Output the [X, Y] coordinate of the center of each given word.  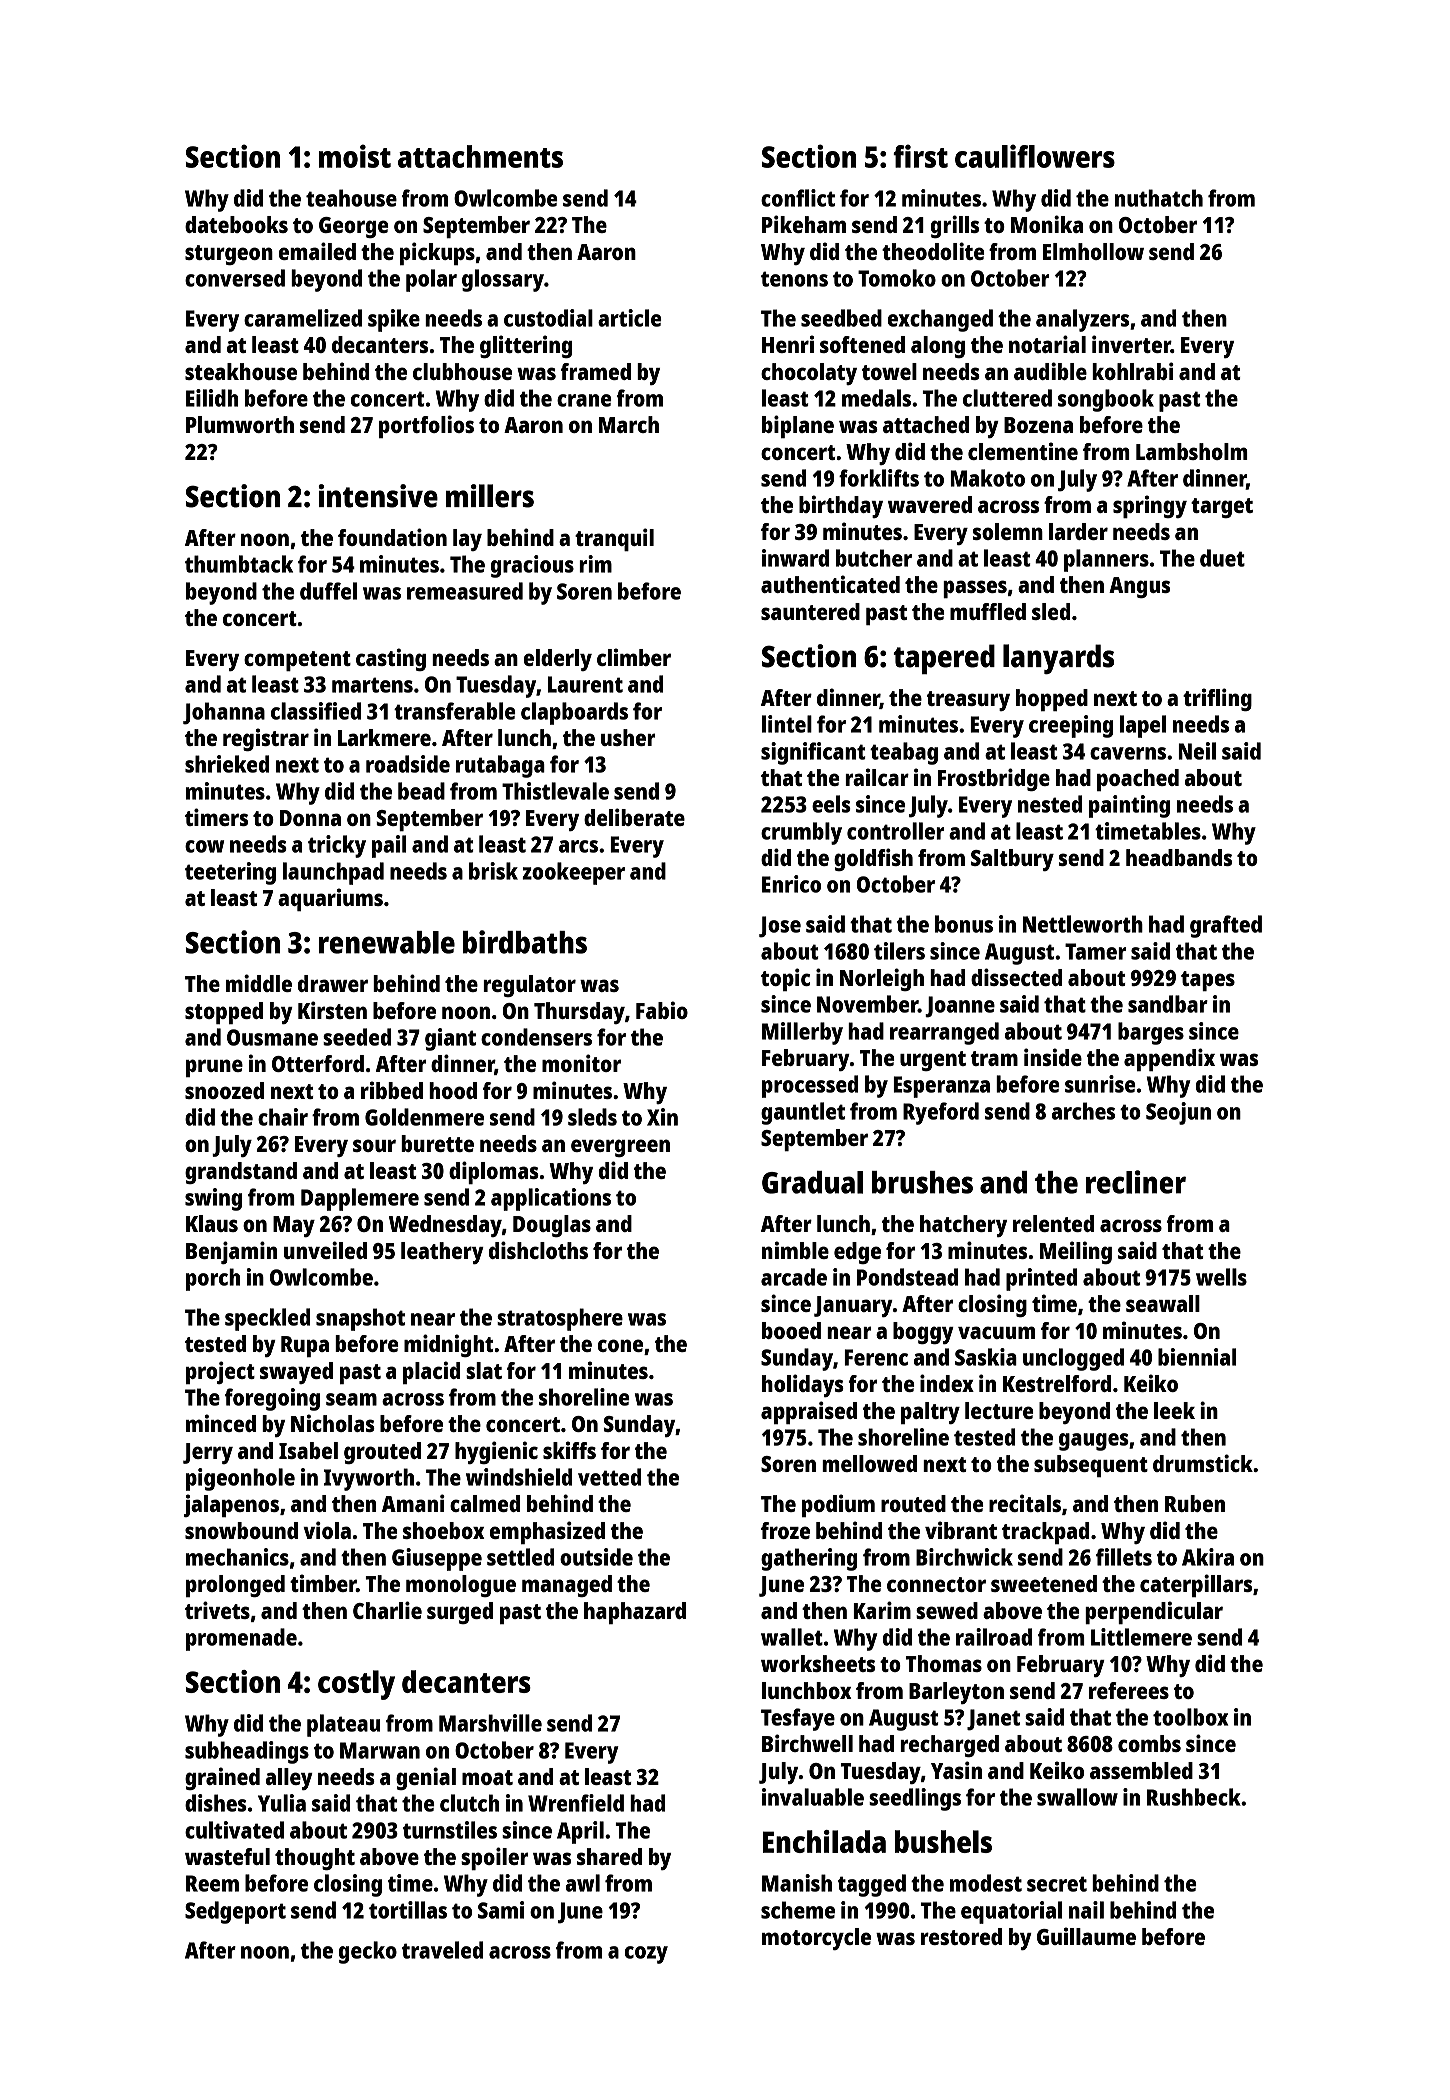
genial [426, 1778]
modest [986, 1883]
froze [785, 1530]
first [920, 156]
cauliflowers [1035, 156]
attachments [480, 156]
